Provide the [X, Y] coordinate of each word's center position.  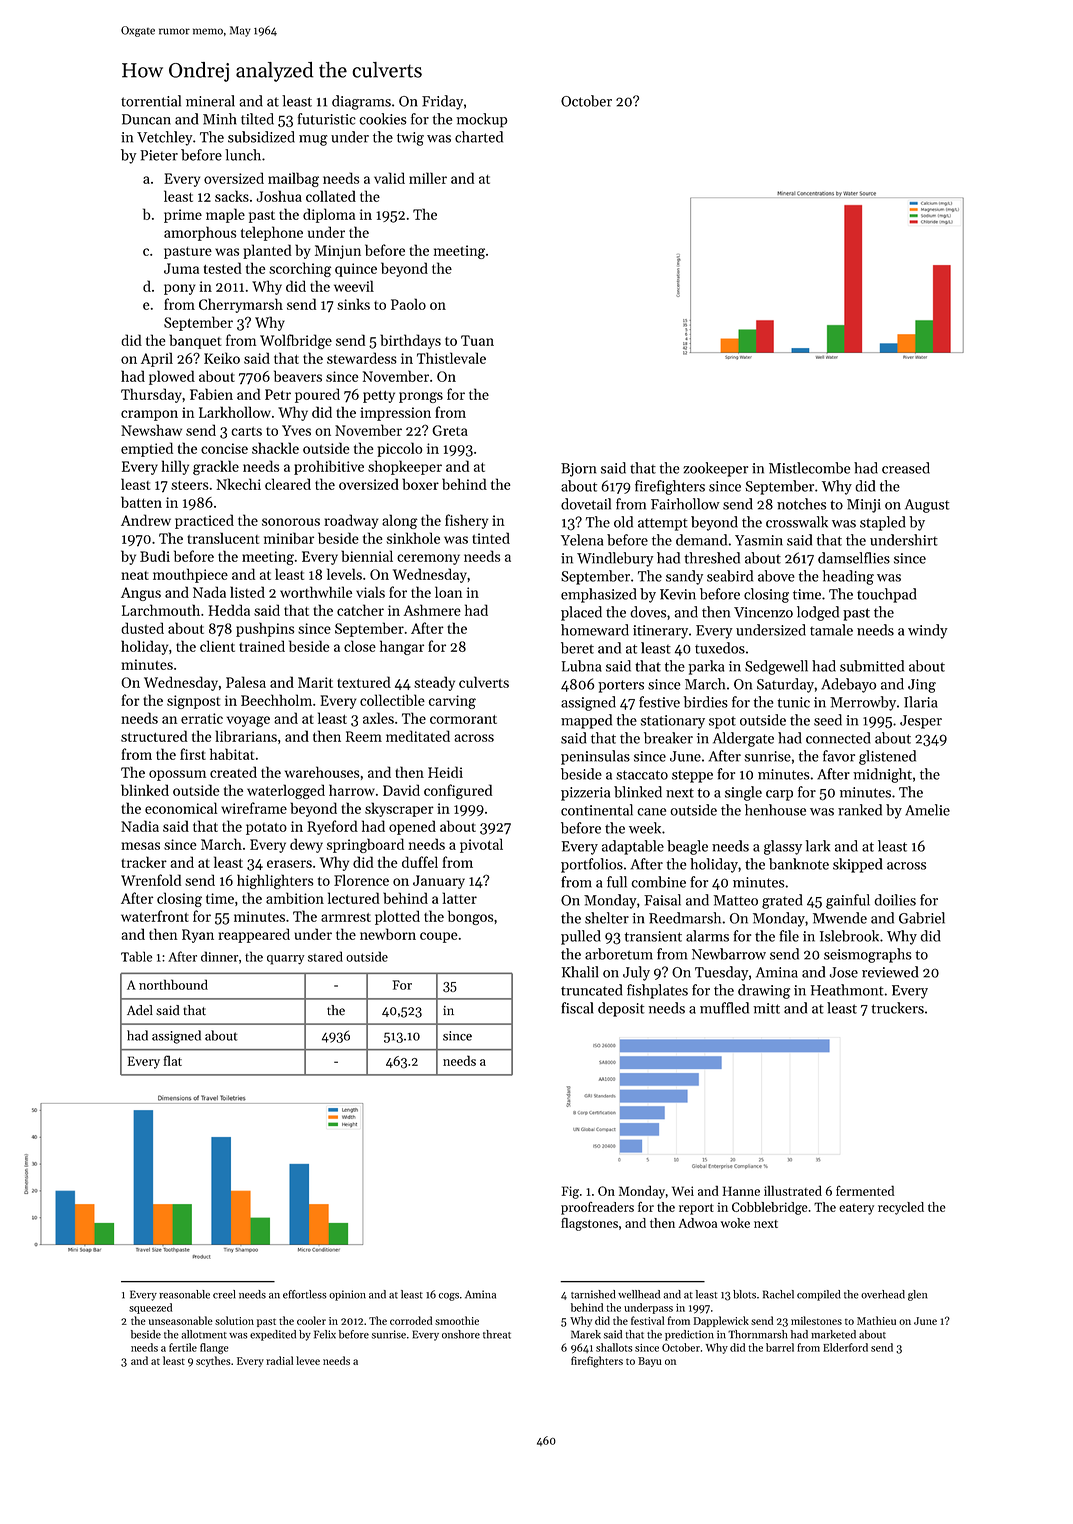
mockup [482, 120]
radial [279, 1360]
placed [581, 613]
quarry [286, 960]
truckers [897, 1008]
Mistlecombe [809, 468]
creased [906, 468]
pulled [581, 937]
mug [313, 140]
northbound [173, 984]
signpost [193, 702]
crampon [149, 415]
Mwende [840, 918]
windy [928, 631]
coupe [439, 937]
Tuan [477, 340]
